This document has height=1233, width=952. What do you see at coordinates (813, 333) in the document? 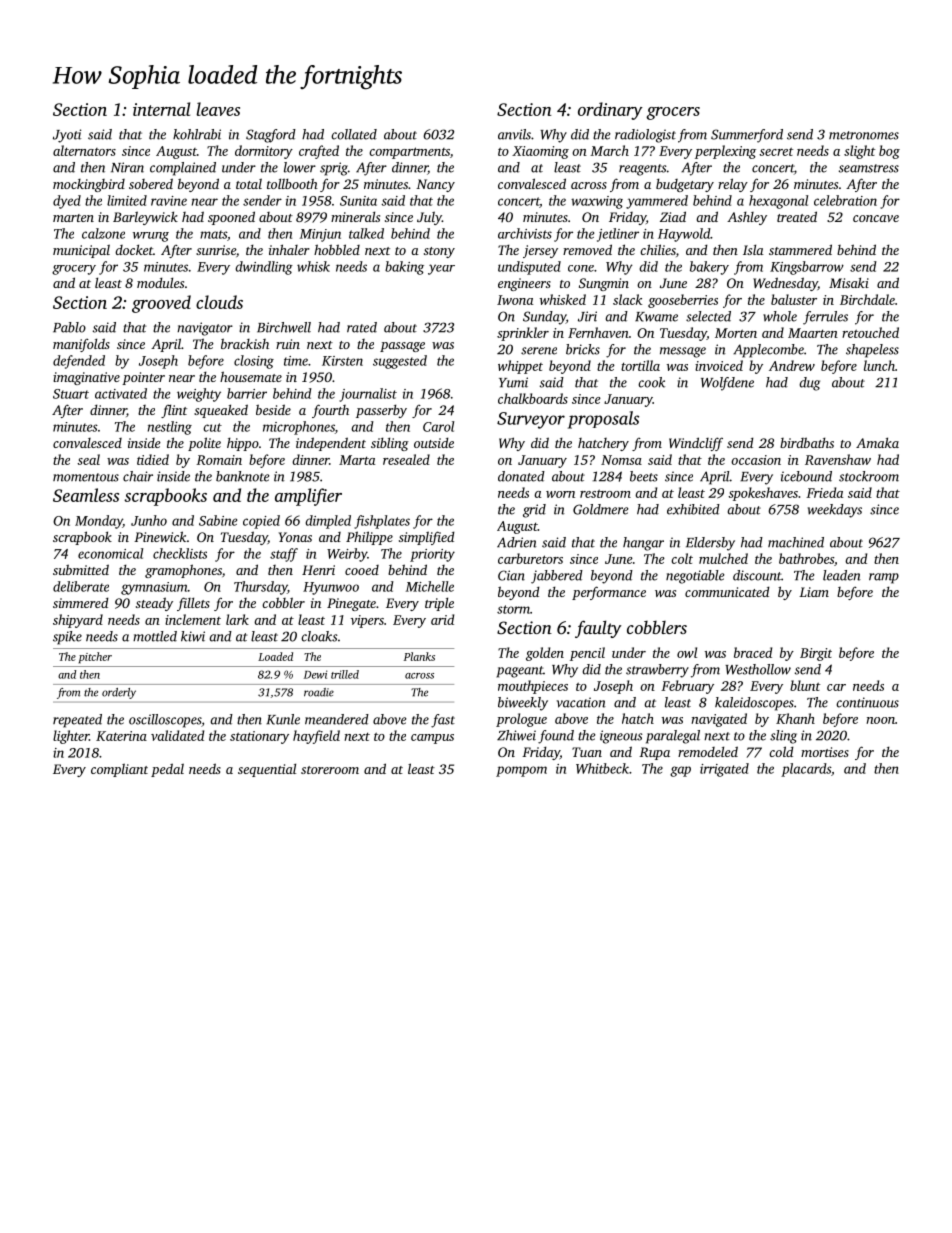
I see `Maarten` at bounding box center [813, 333].
